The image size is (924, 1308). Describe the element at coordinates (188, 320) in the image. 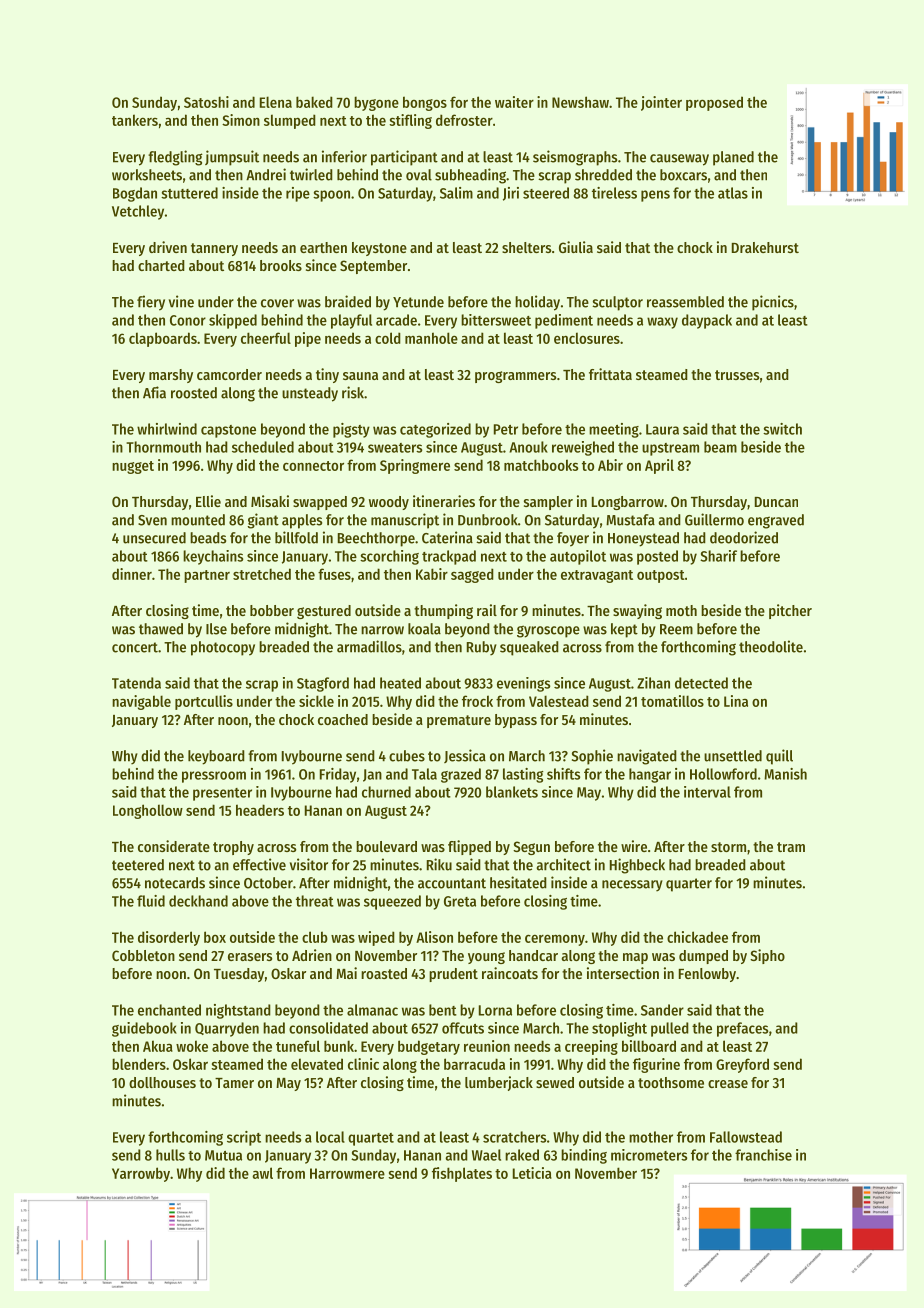

I see `Conor` at that location.
